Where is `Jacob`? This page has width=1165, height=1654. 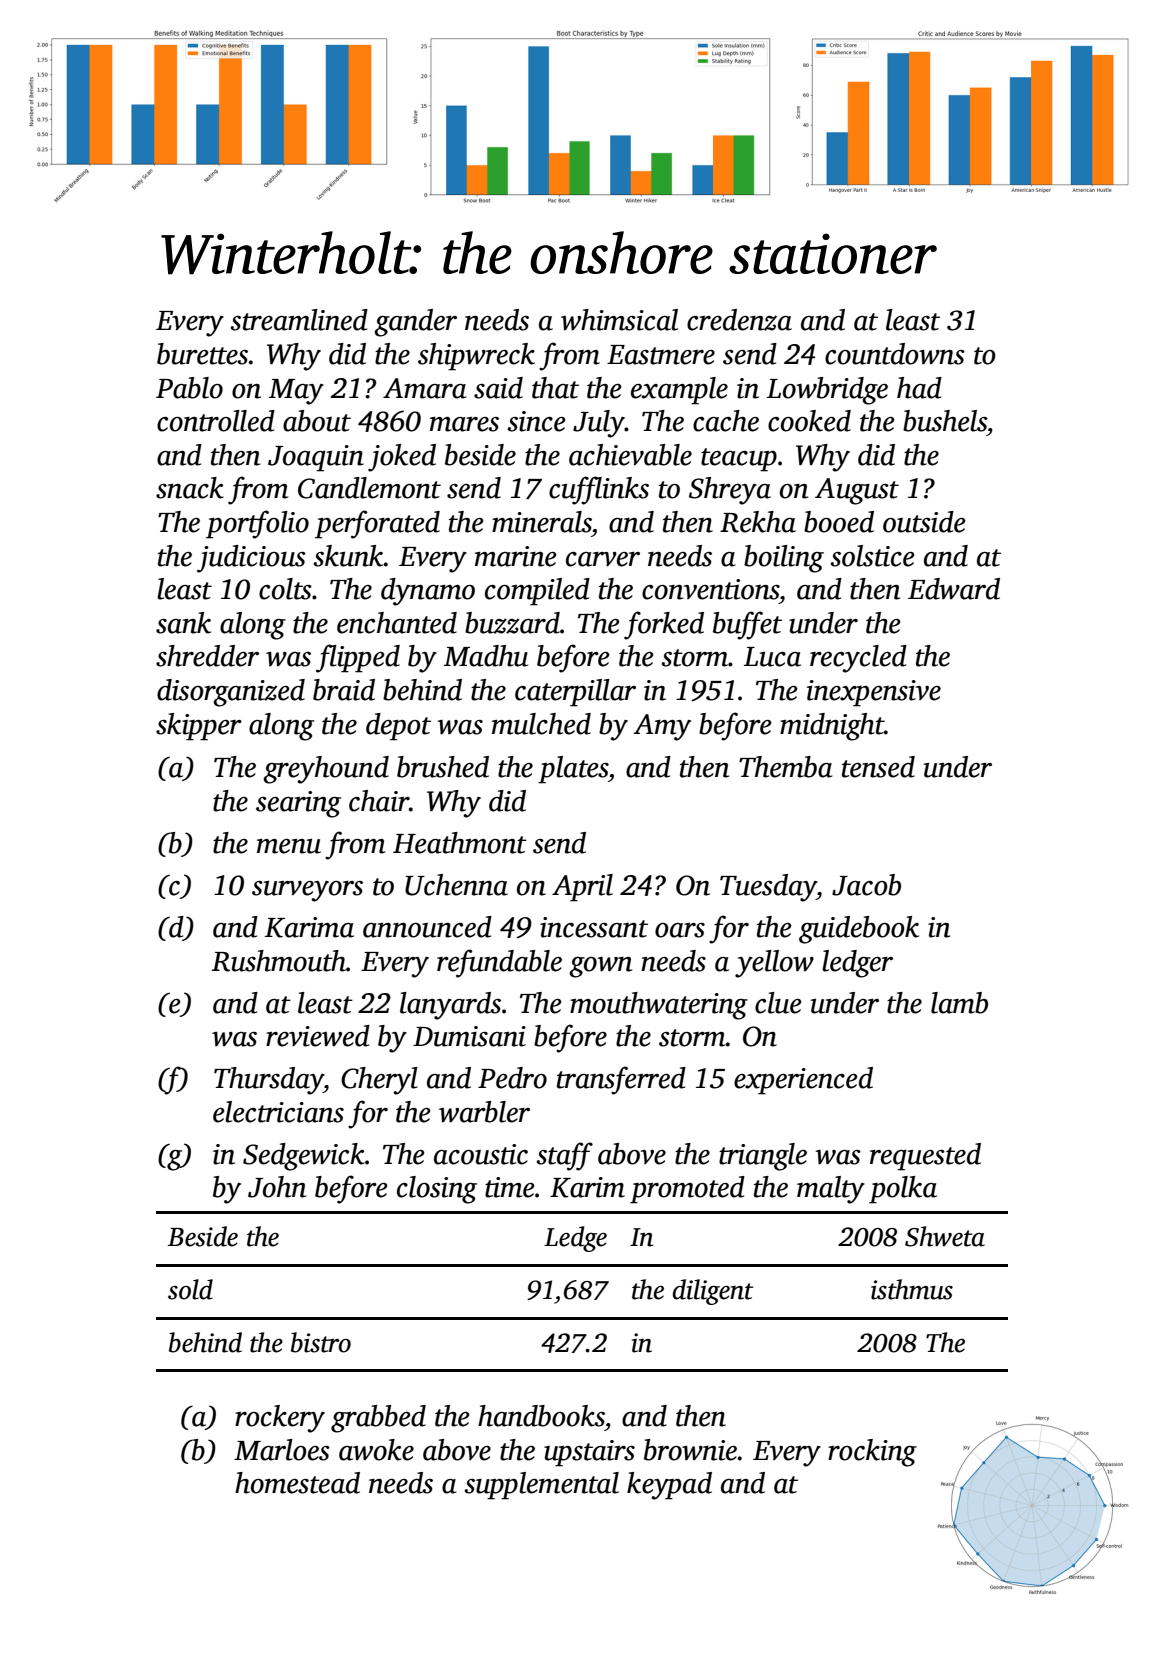 Jacob is located at coordinates (866, 885).
